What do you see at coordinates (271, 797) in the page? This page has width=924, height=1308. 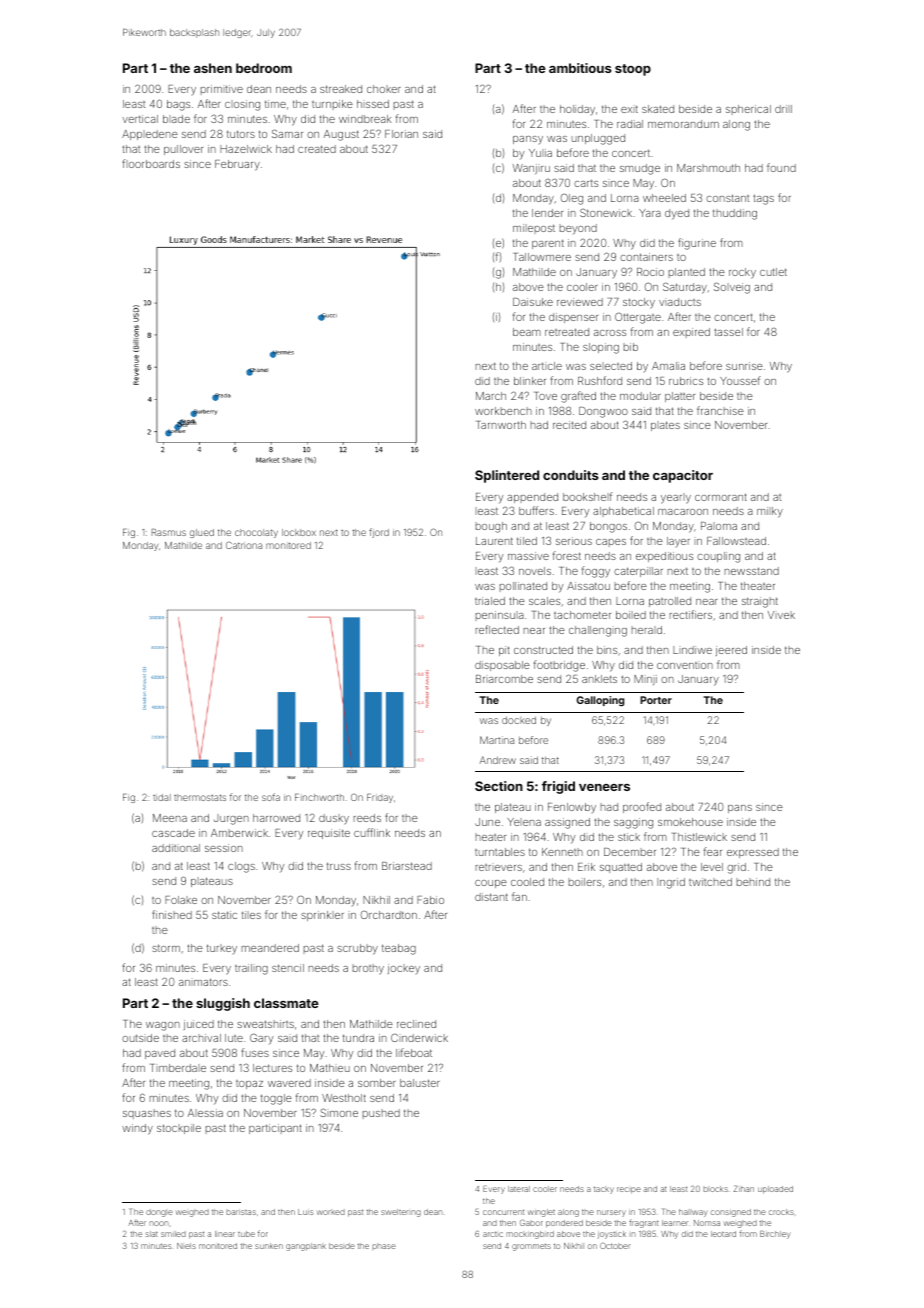 I see `sofa` at bounding box center [271, 797].
